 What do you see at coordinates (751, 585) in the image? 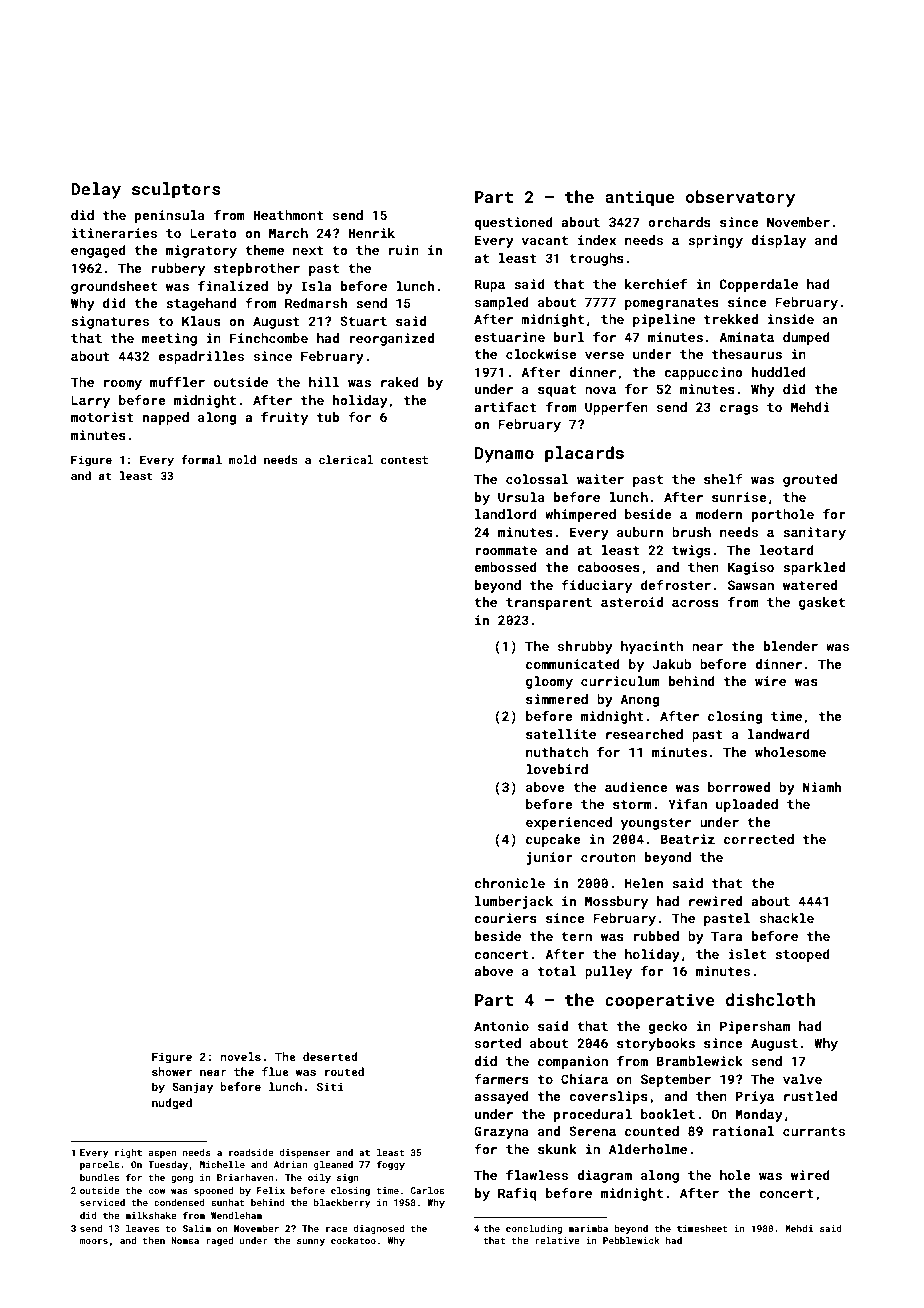
I see `Sawsan` at bounding box center [751, 585].
